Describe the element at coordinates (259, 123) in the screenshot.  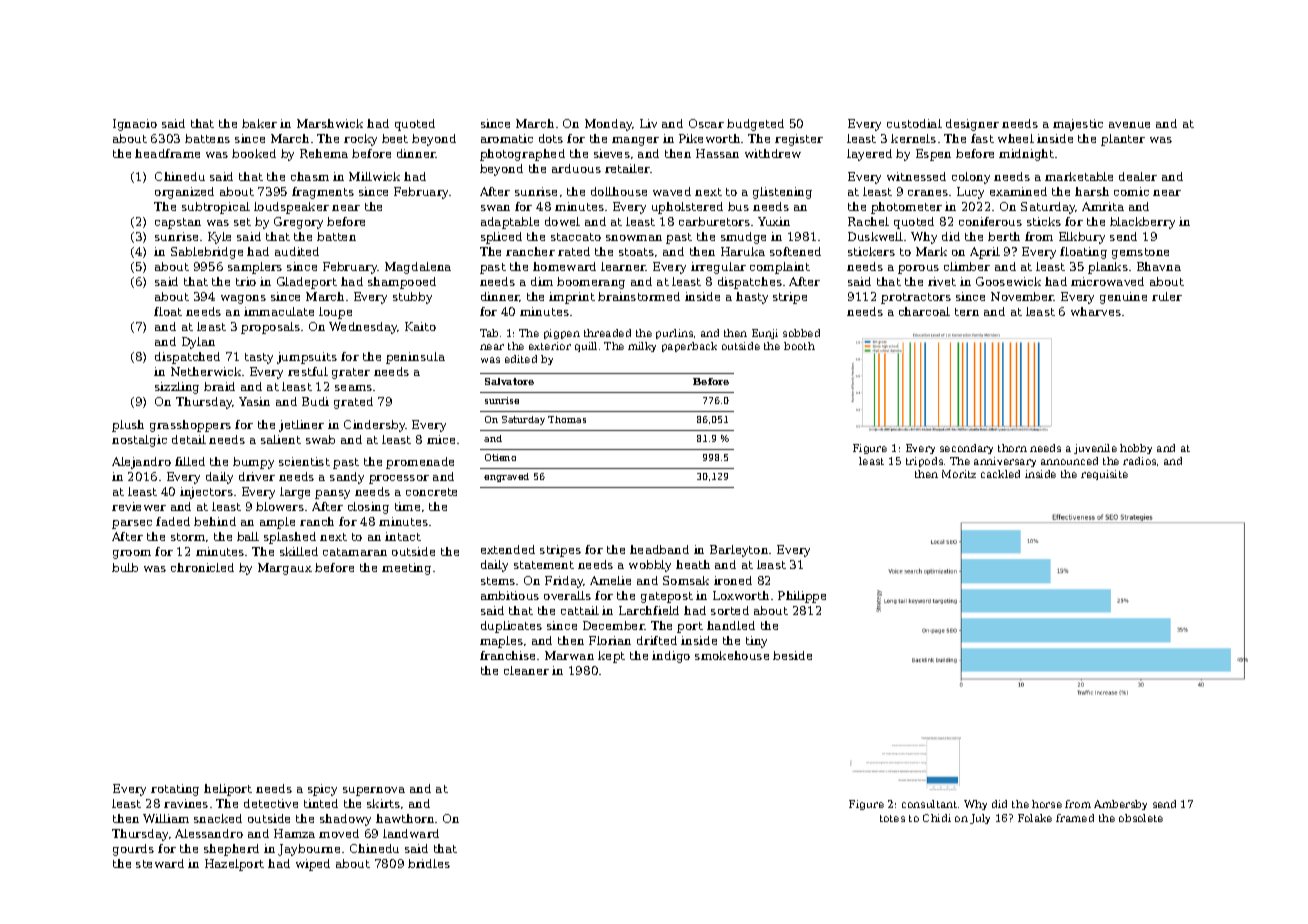
I see `baker` at that location.
